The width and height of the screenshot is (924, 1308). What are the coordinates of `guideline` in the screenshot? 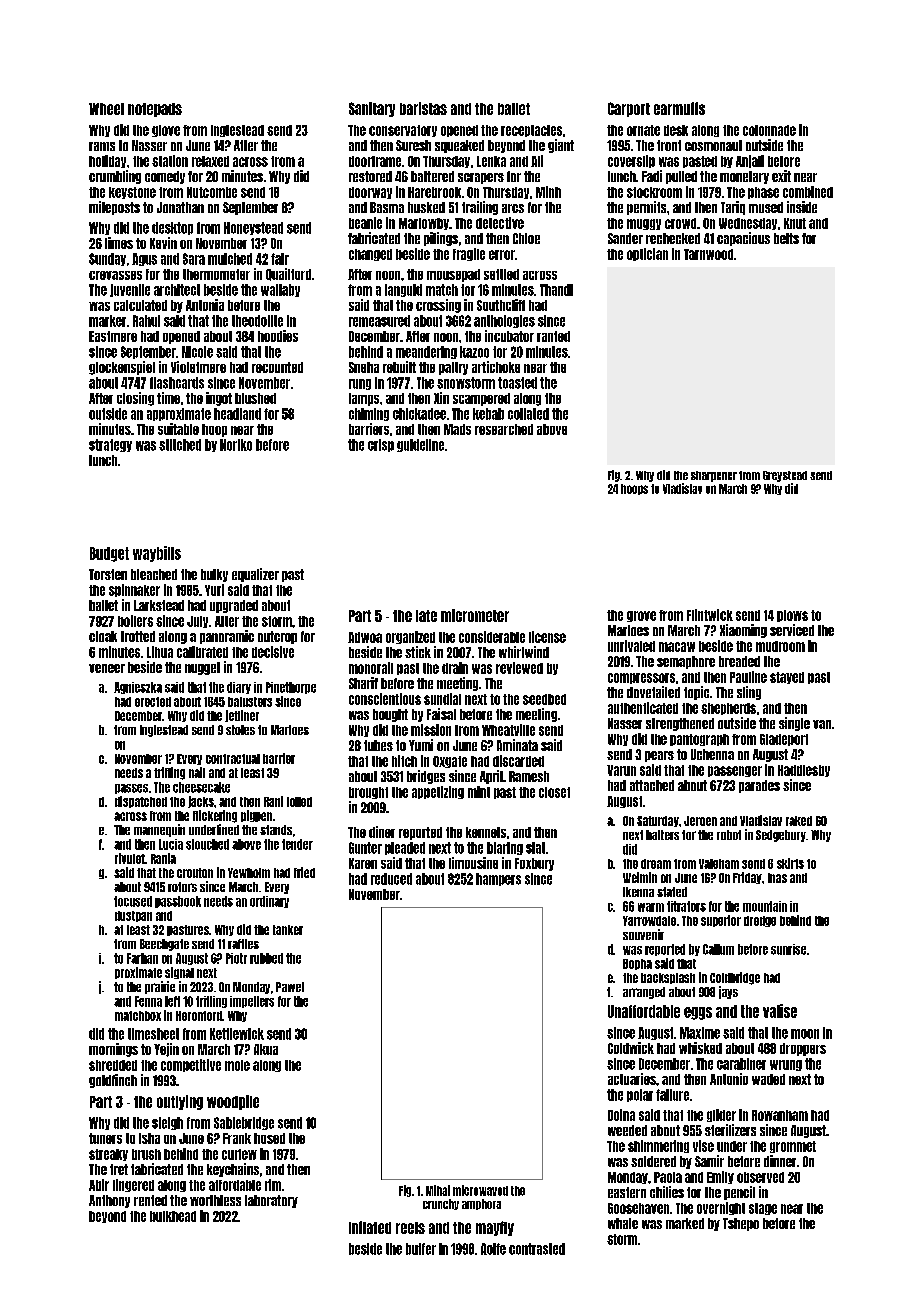 It's located at (420, 445).
